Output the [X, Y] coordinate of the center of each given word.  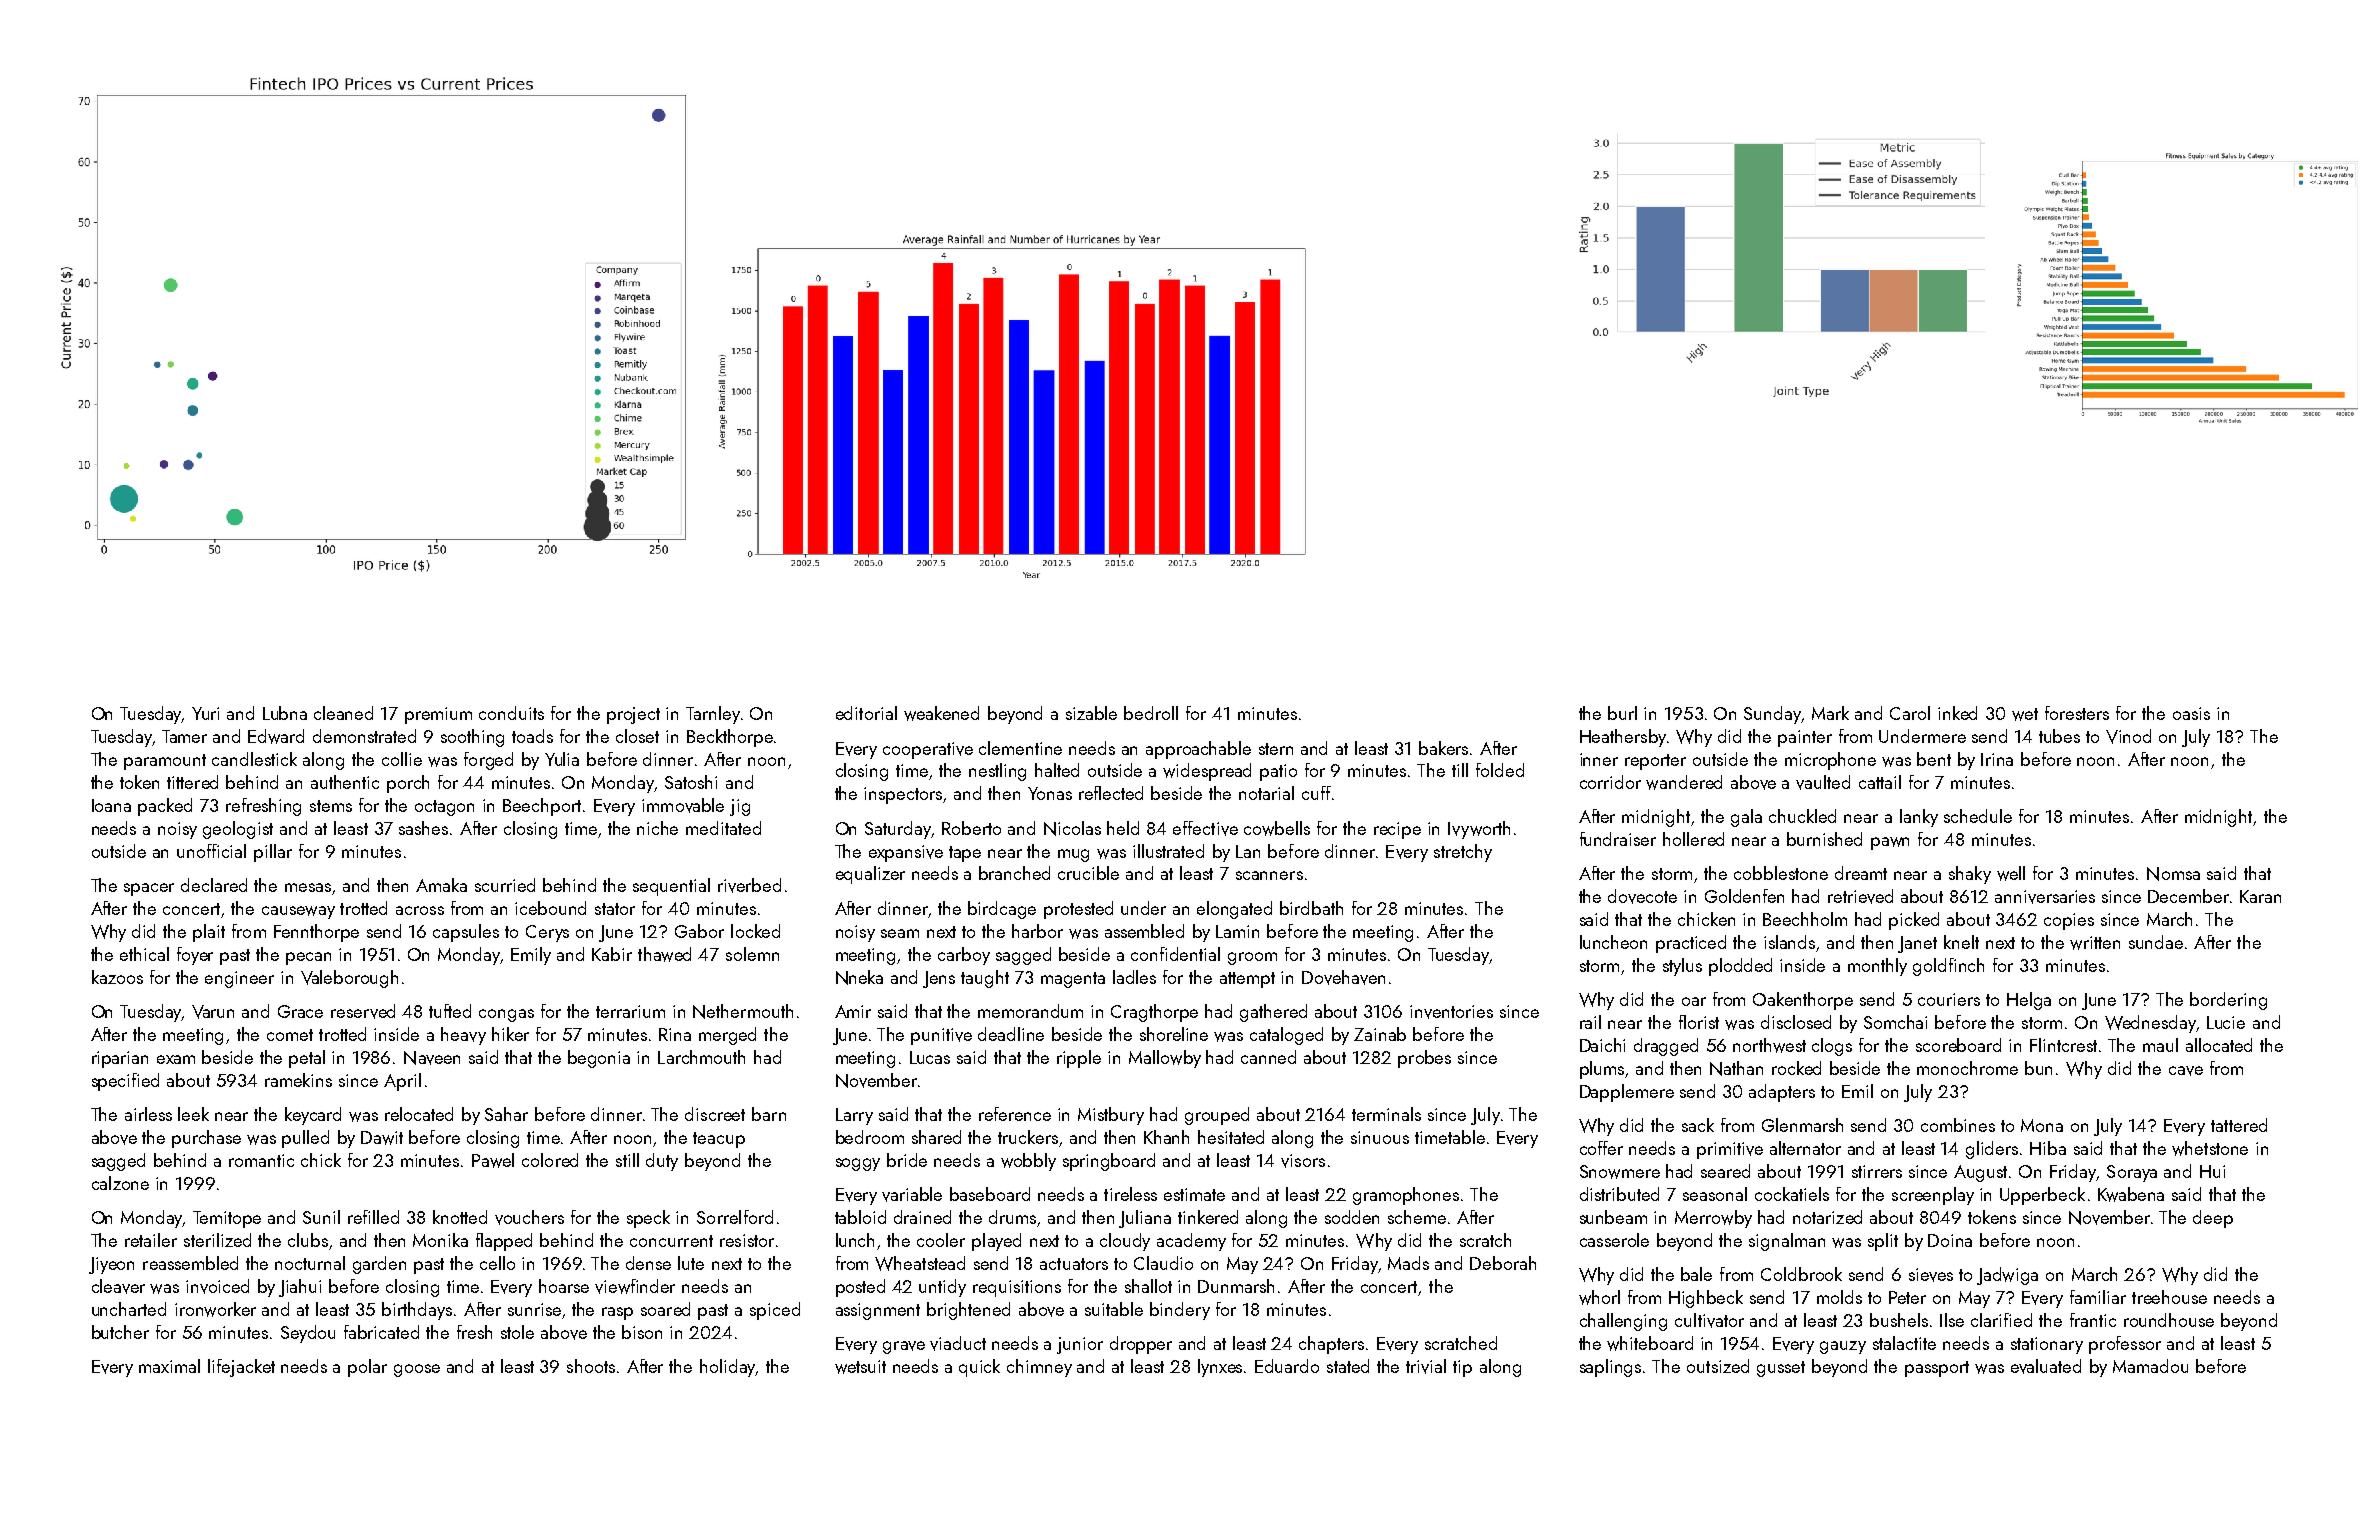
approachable [1198, 750]
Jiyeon [111, 1265]
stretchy [1463, 853]
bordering [2228, 1001]
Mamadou [2150, 1366]
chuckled [1802, 816]
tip [1462, 1368]
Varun [213, 1012]
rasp [617, 1313]
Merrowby [1713, 1219]
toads [532, 736]
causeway [298, 912]
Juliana [1145, 1219]
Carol [1910, 713]
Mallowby [1165, 1059]
